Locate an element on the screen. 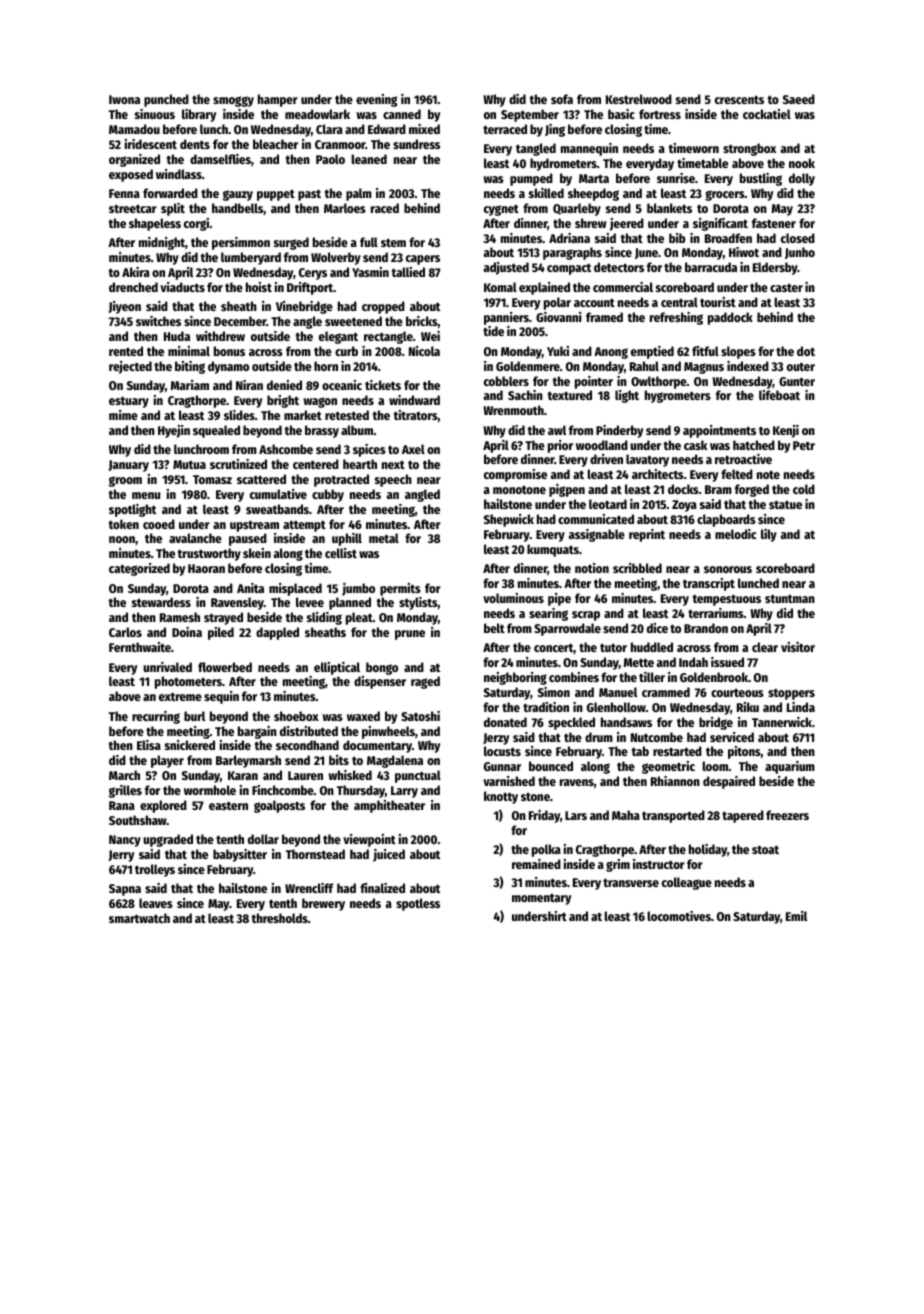 This screenshot has height=1314, width=924. lavatory is located at coordinates (647, 460).
